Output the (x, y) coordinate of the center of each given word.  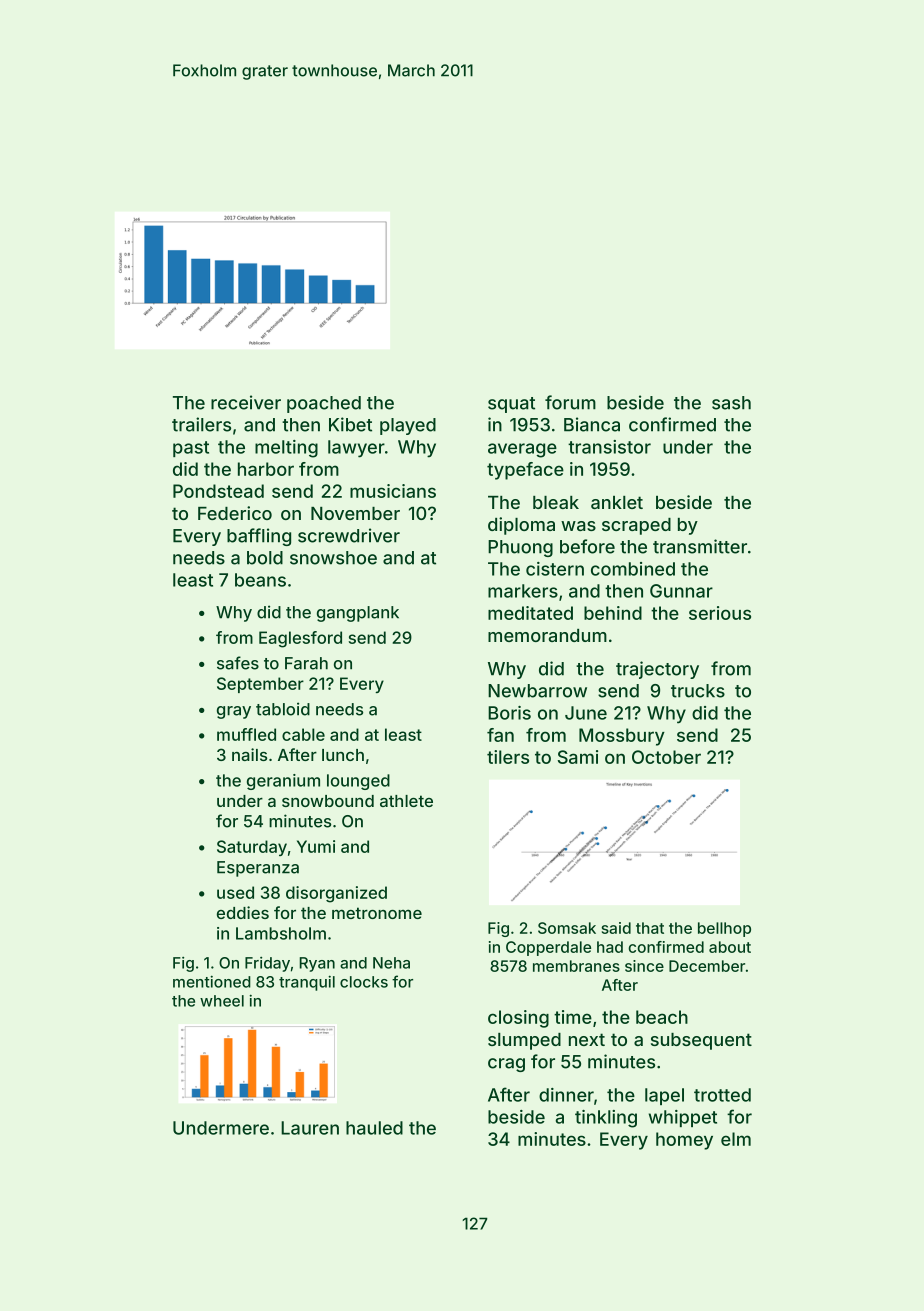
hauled (374, 1128)
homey (684, 1141)
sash (731, 403)
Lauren (310, 1128)
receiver (246, 402)
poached (324, 404)
